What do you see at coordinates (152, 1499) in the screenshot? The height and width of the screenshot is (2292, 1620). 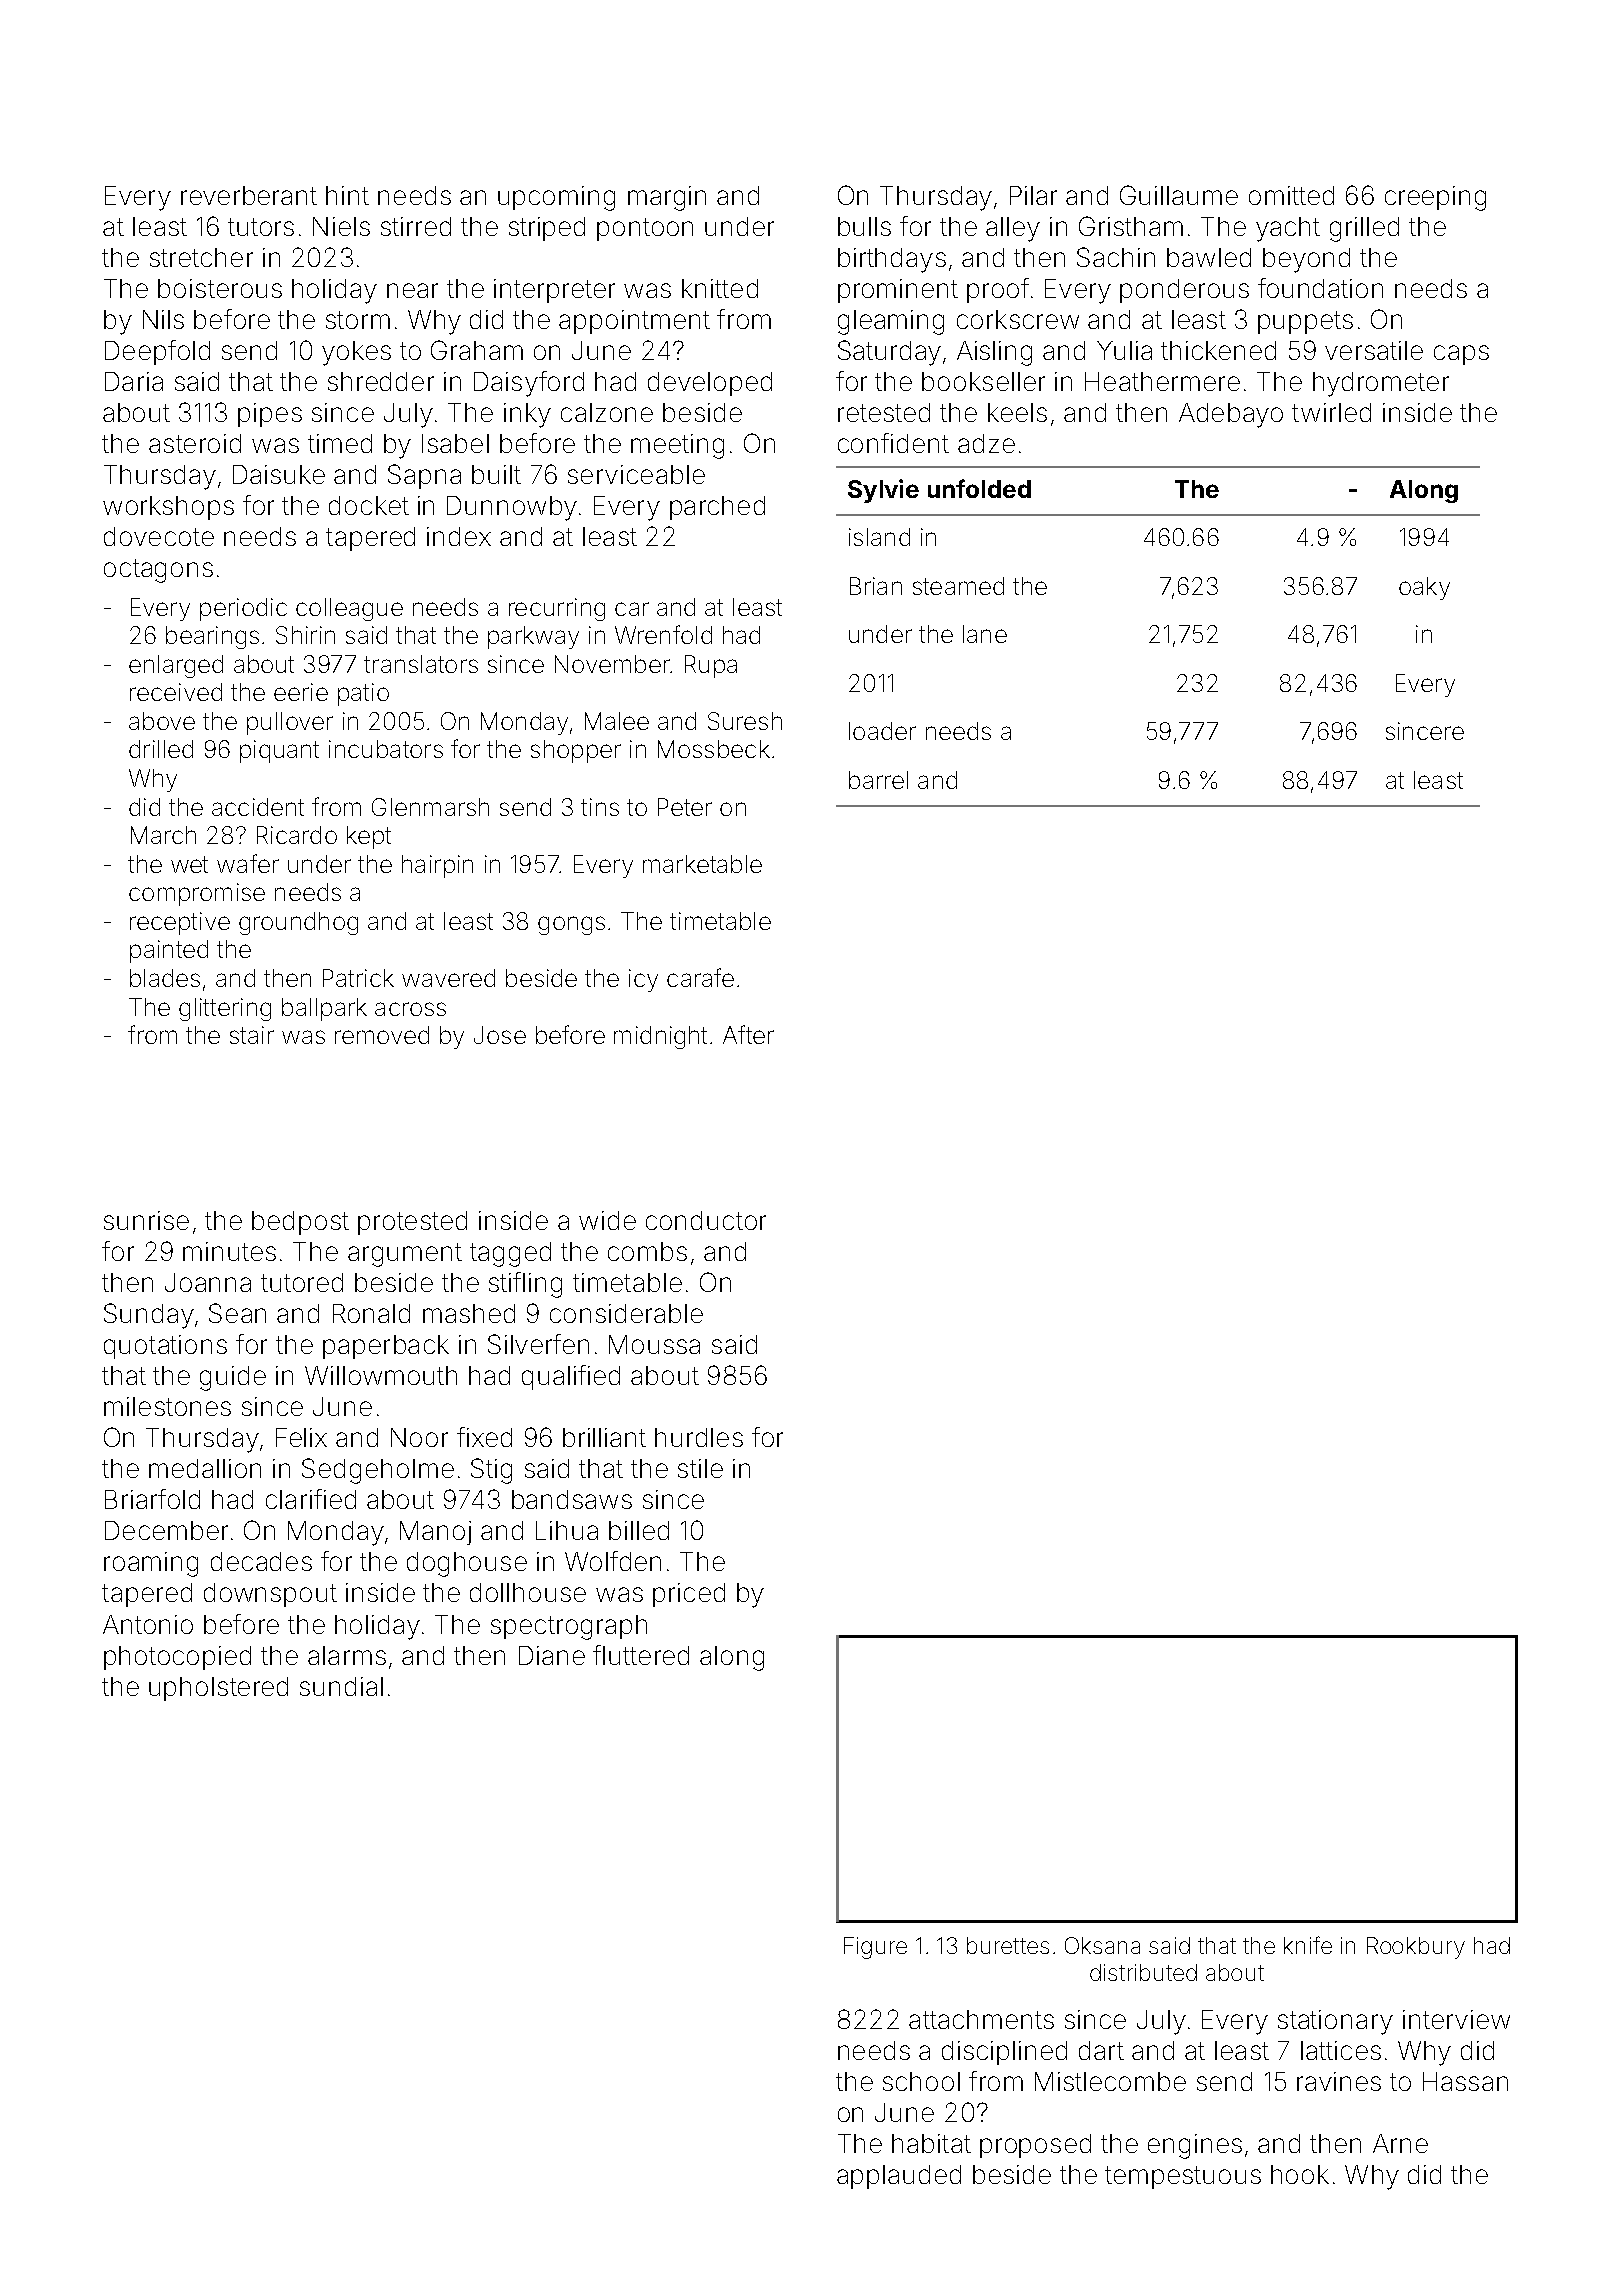 I see `Briarfold` at bounding box center [152, 1499].
